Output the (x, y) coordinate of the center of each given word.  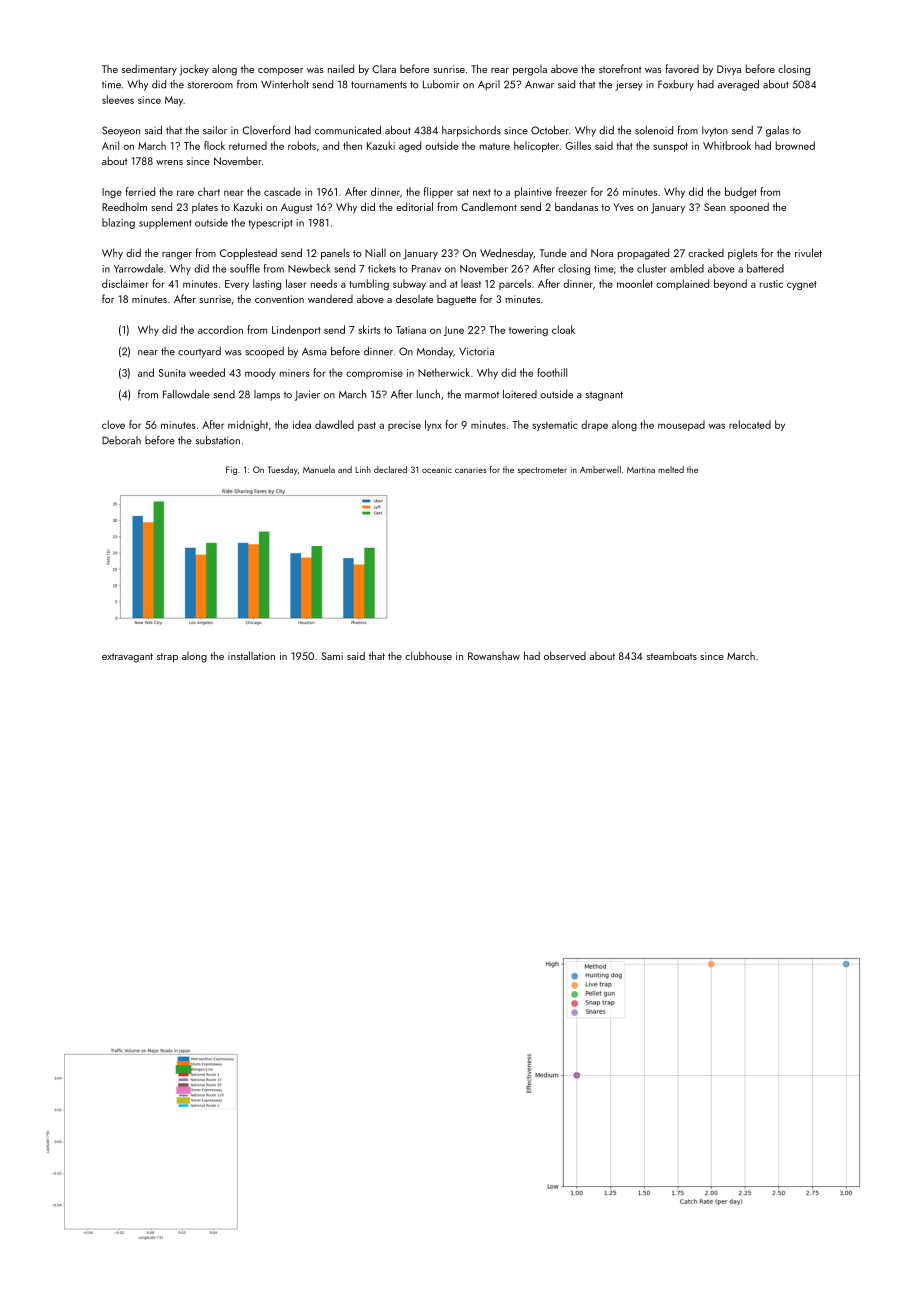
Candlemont (489, 206)
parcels (515, 284)
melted (671, 469)
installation (251, 655)
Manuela (319, 469)
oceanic (437, 469)
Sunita (172, 373)
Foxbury (676, 85)
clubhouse (428, 655)
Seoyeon (121, 131)
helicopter (536, 146)
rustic (771, 284)
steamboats (672, 655)
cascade (282, 191)
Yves (623, 207)
